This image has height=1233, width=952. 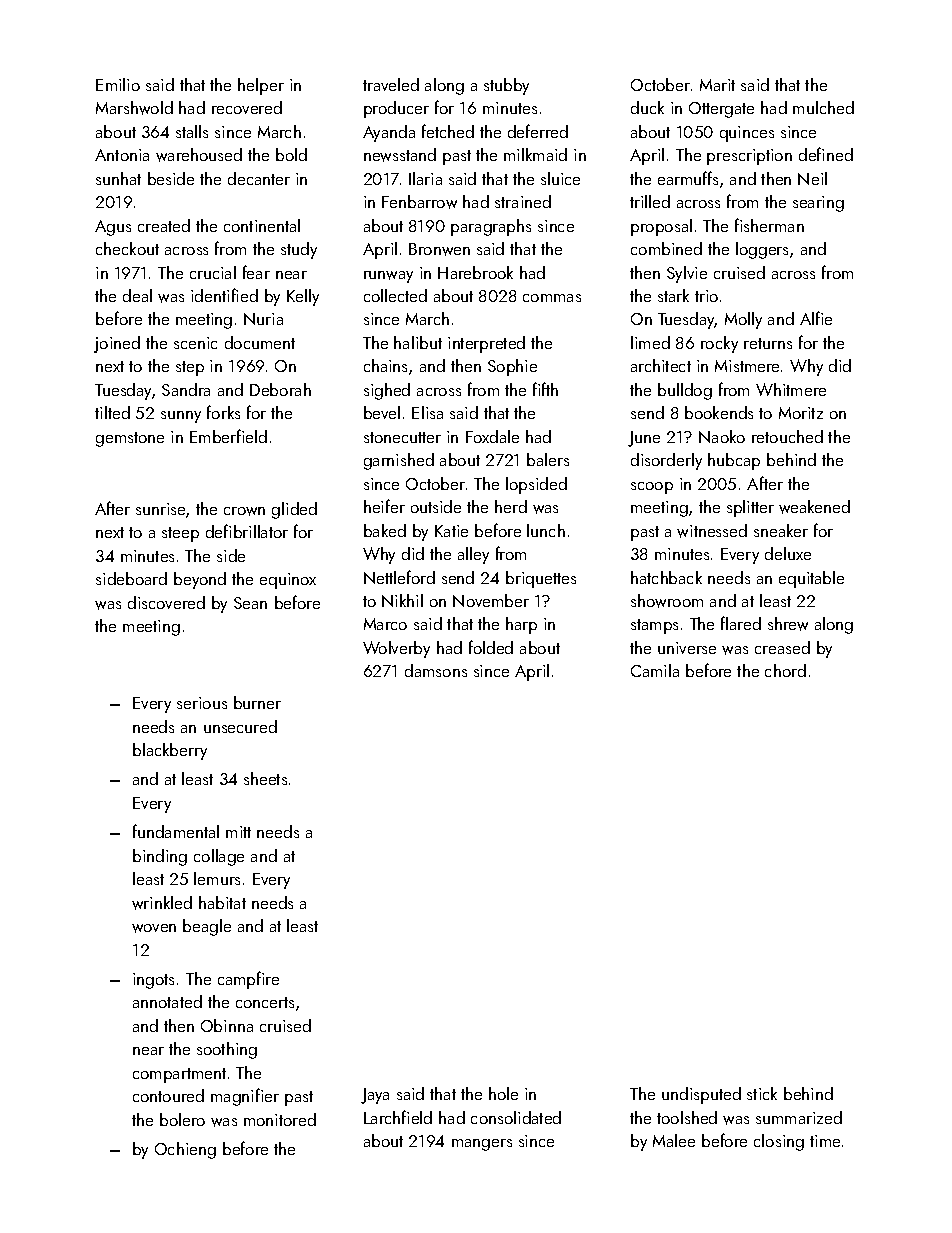 I want to click on Malee, so click(x=674, y=1140).
